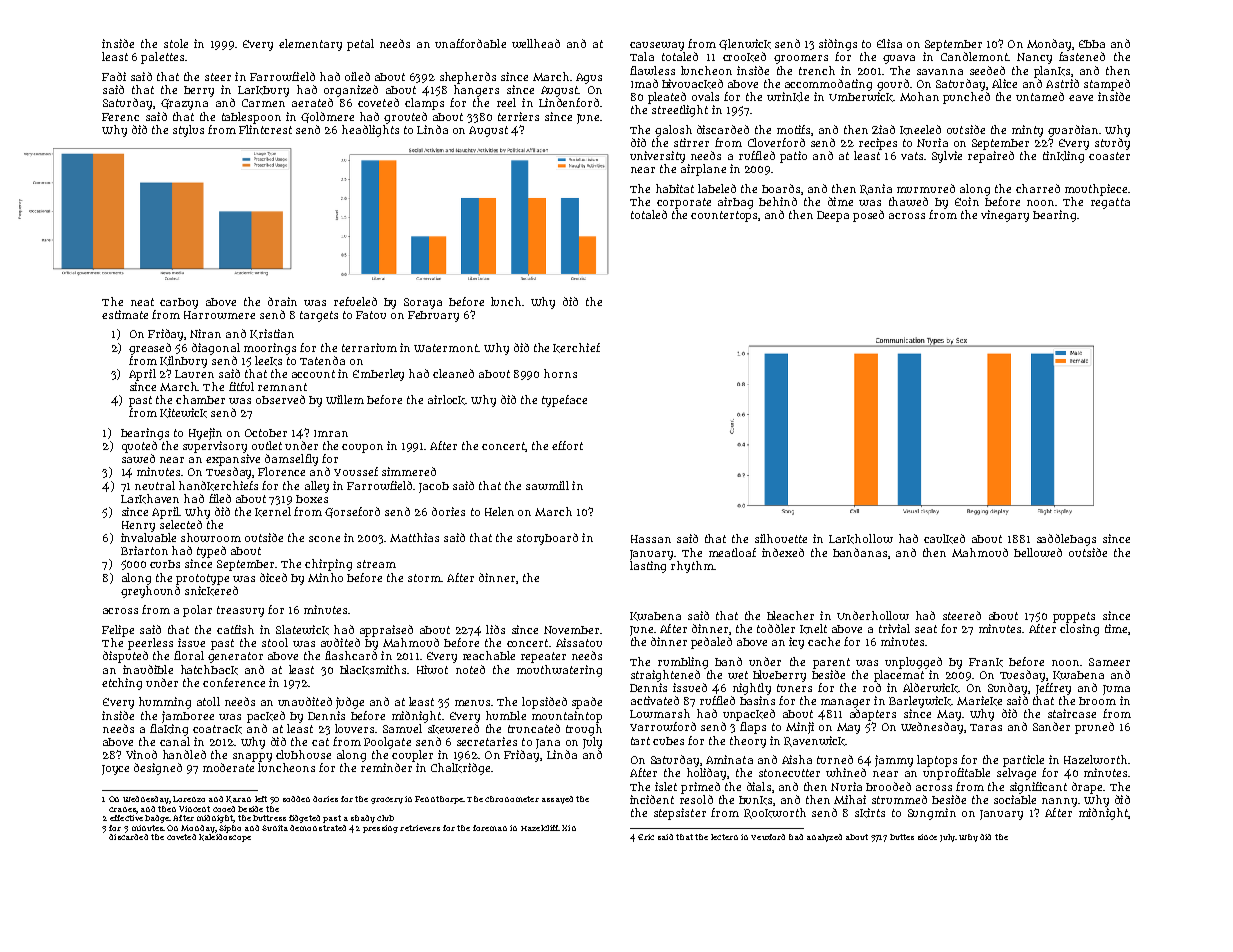 This screenshot has height=952, width=1233. What do you see at coordinates (560, 373) in the screenshot?
I see `horns` at bounding box center [560, 373].
